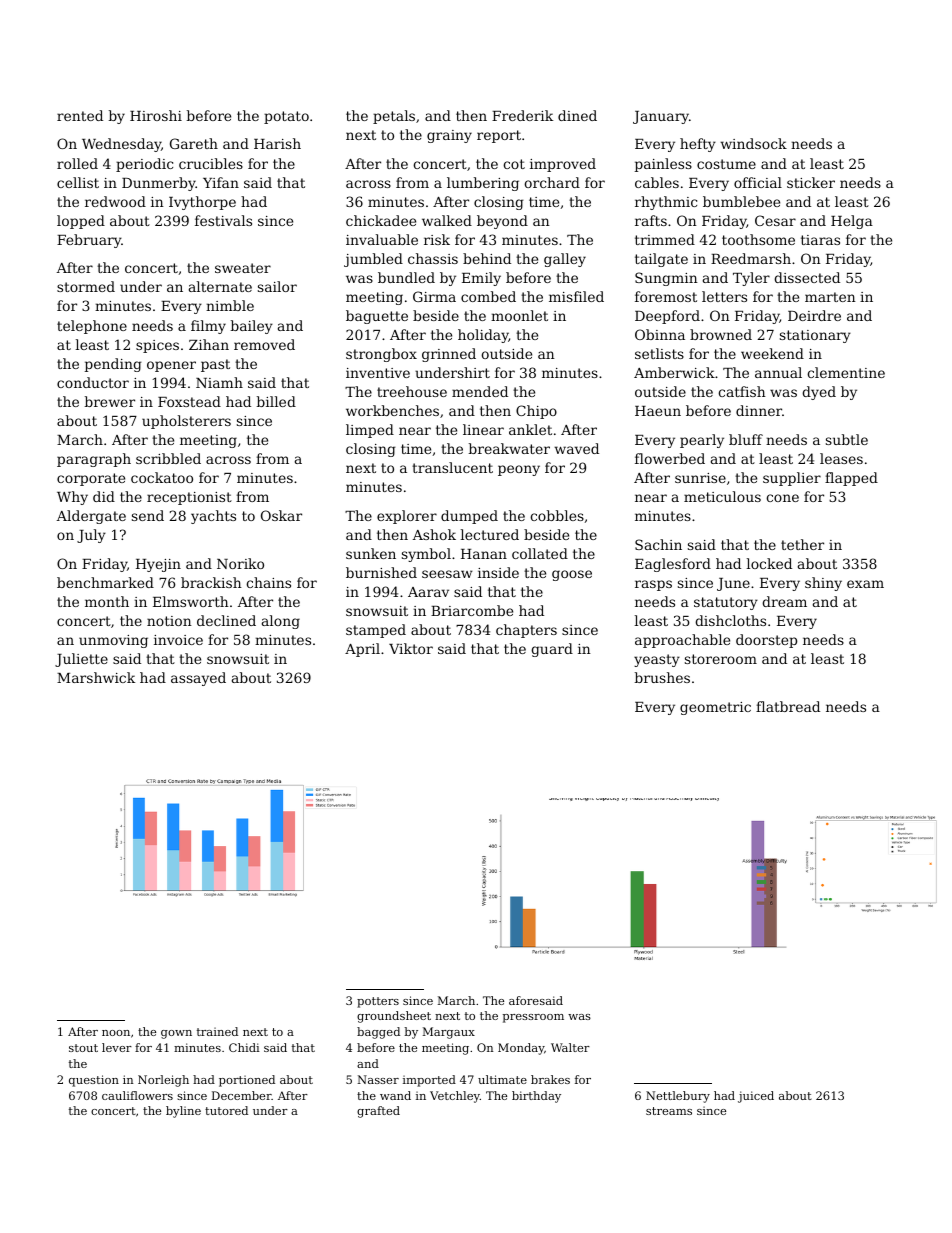 This document has width=952, height=1233. Describe the element at coordinates (782, 498) in the document. I see `cone` at that location.
